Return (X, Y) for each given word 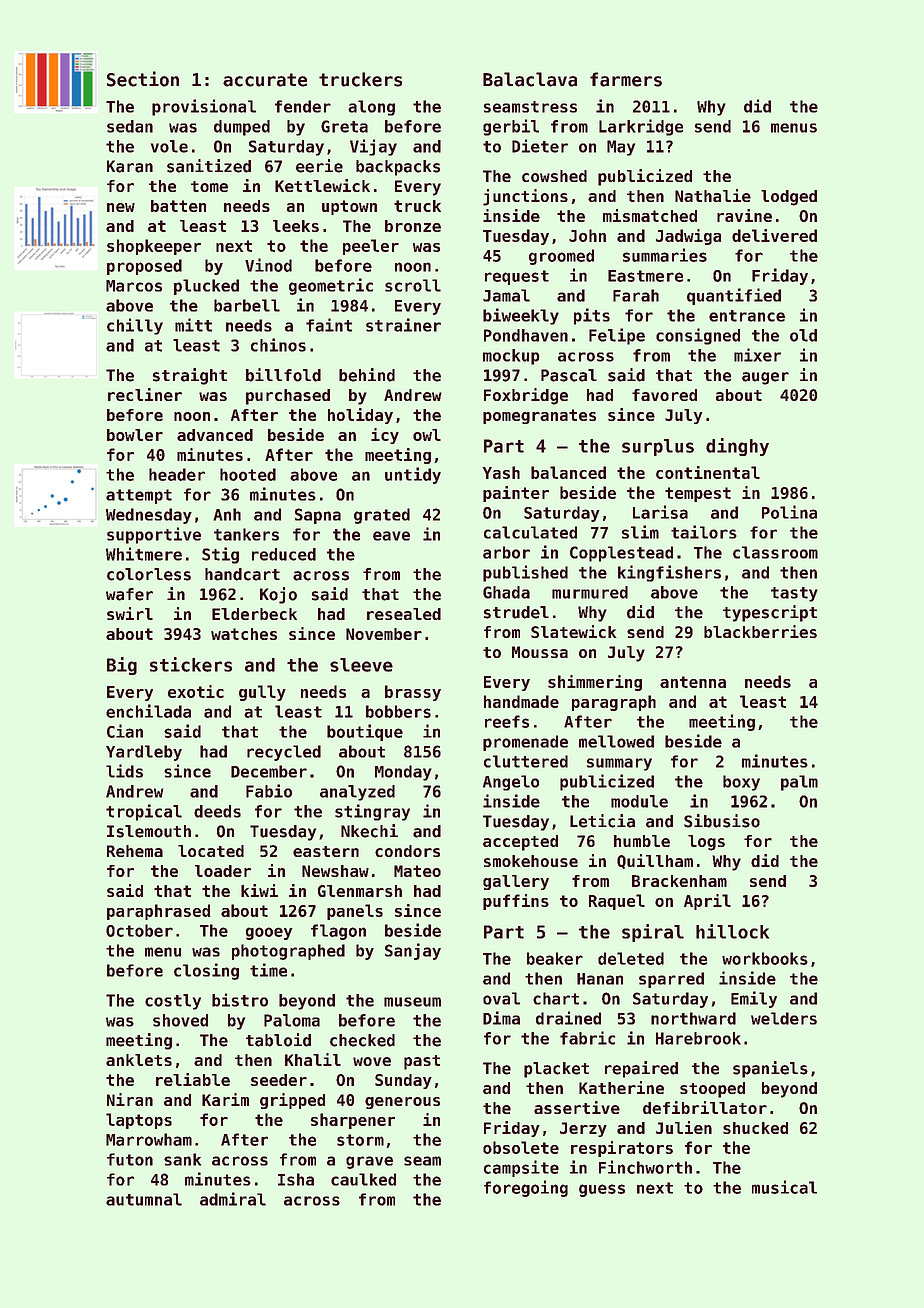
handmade (521, 701)
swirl (130, 613)
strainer (403, 325)
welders (784, 1018)
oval (501, 998)
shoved (180, 1020)
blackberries (760, 631)
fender (303, 106)
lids (124, 771)
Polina (789, 512)
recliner (145, 394)
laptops (139, 1121)
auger (765, 378)
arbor (506, 552)
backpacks (398, 168)
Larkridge (641, 127)
